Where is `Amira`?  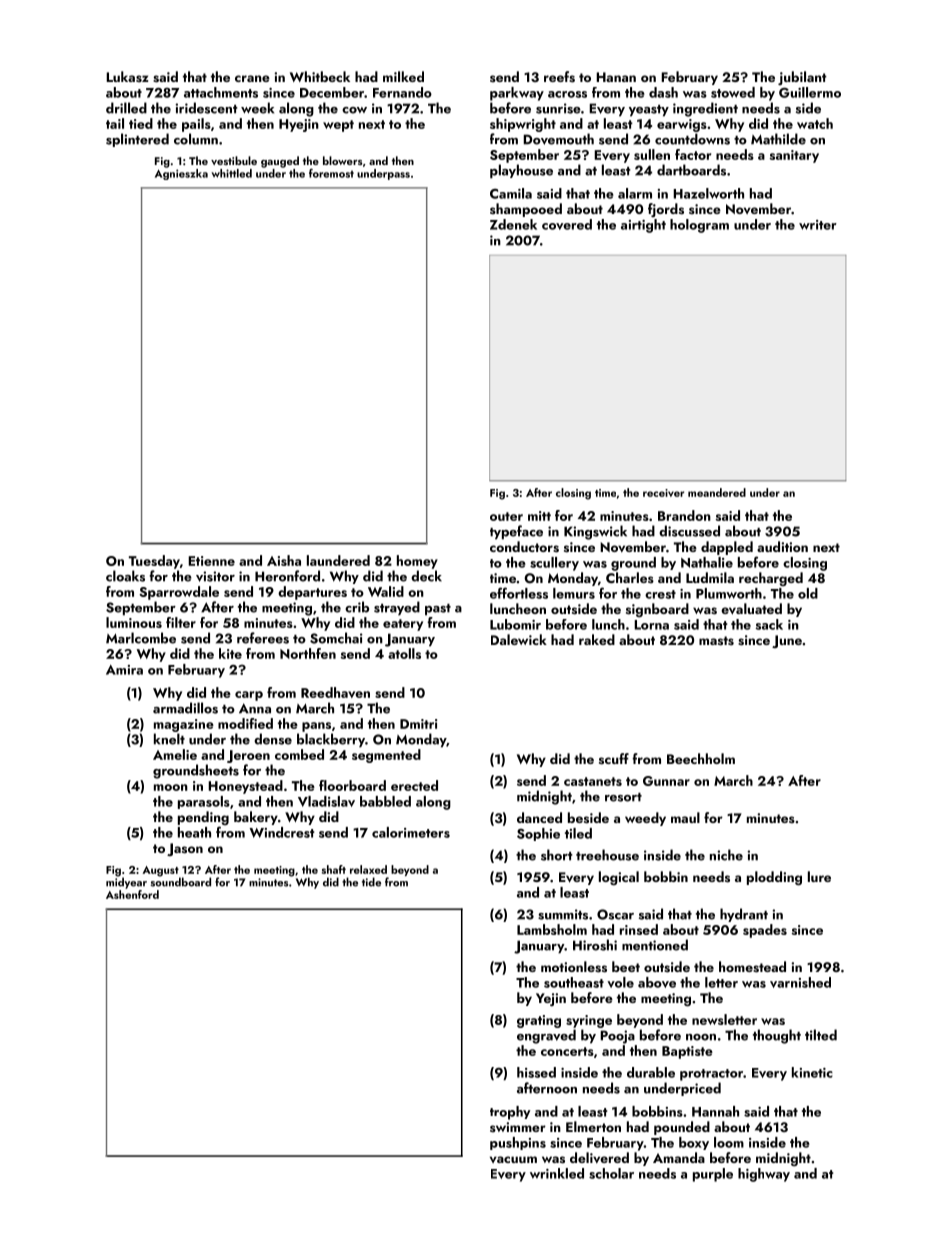
Amira is located at coordinates (124, 670).
